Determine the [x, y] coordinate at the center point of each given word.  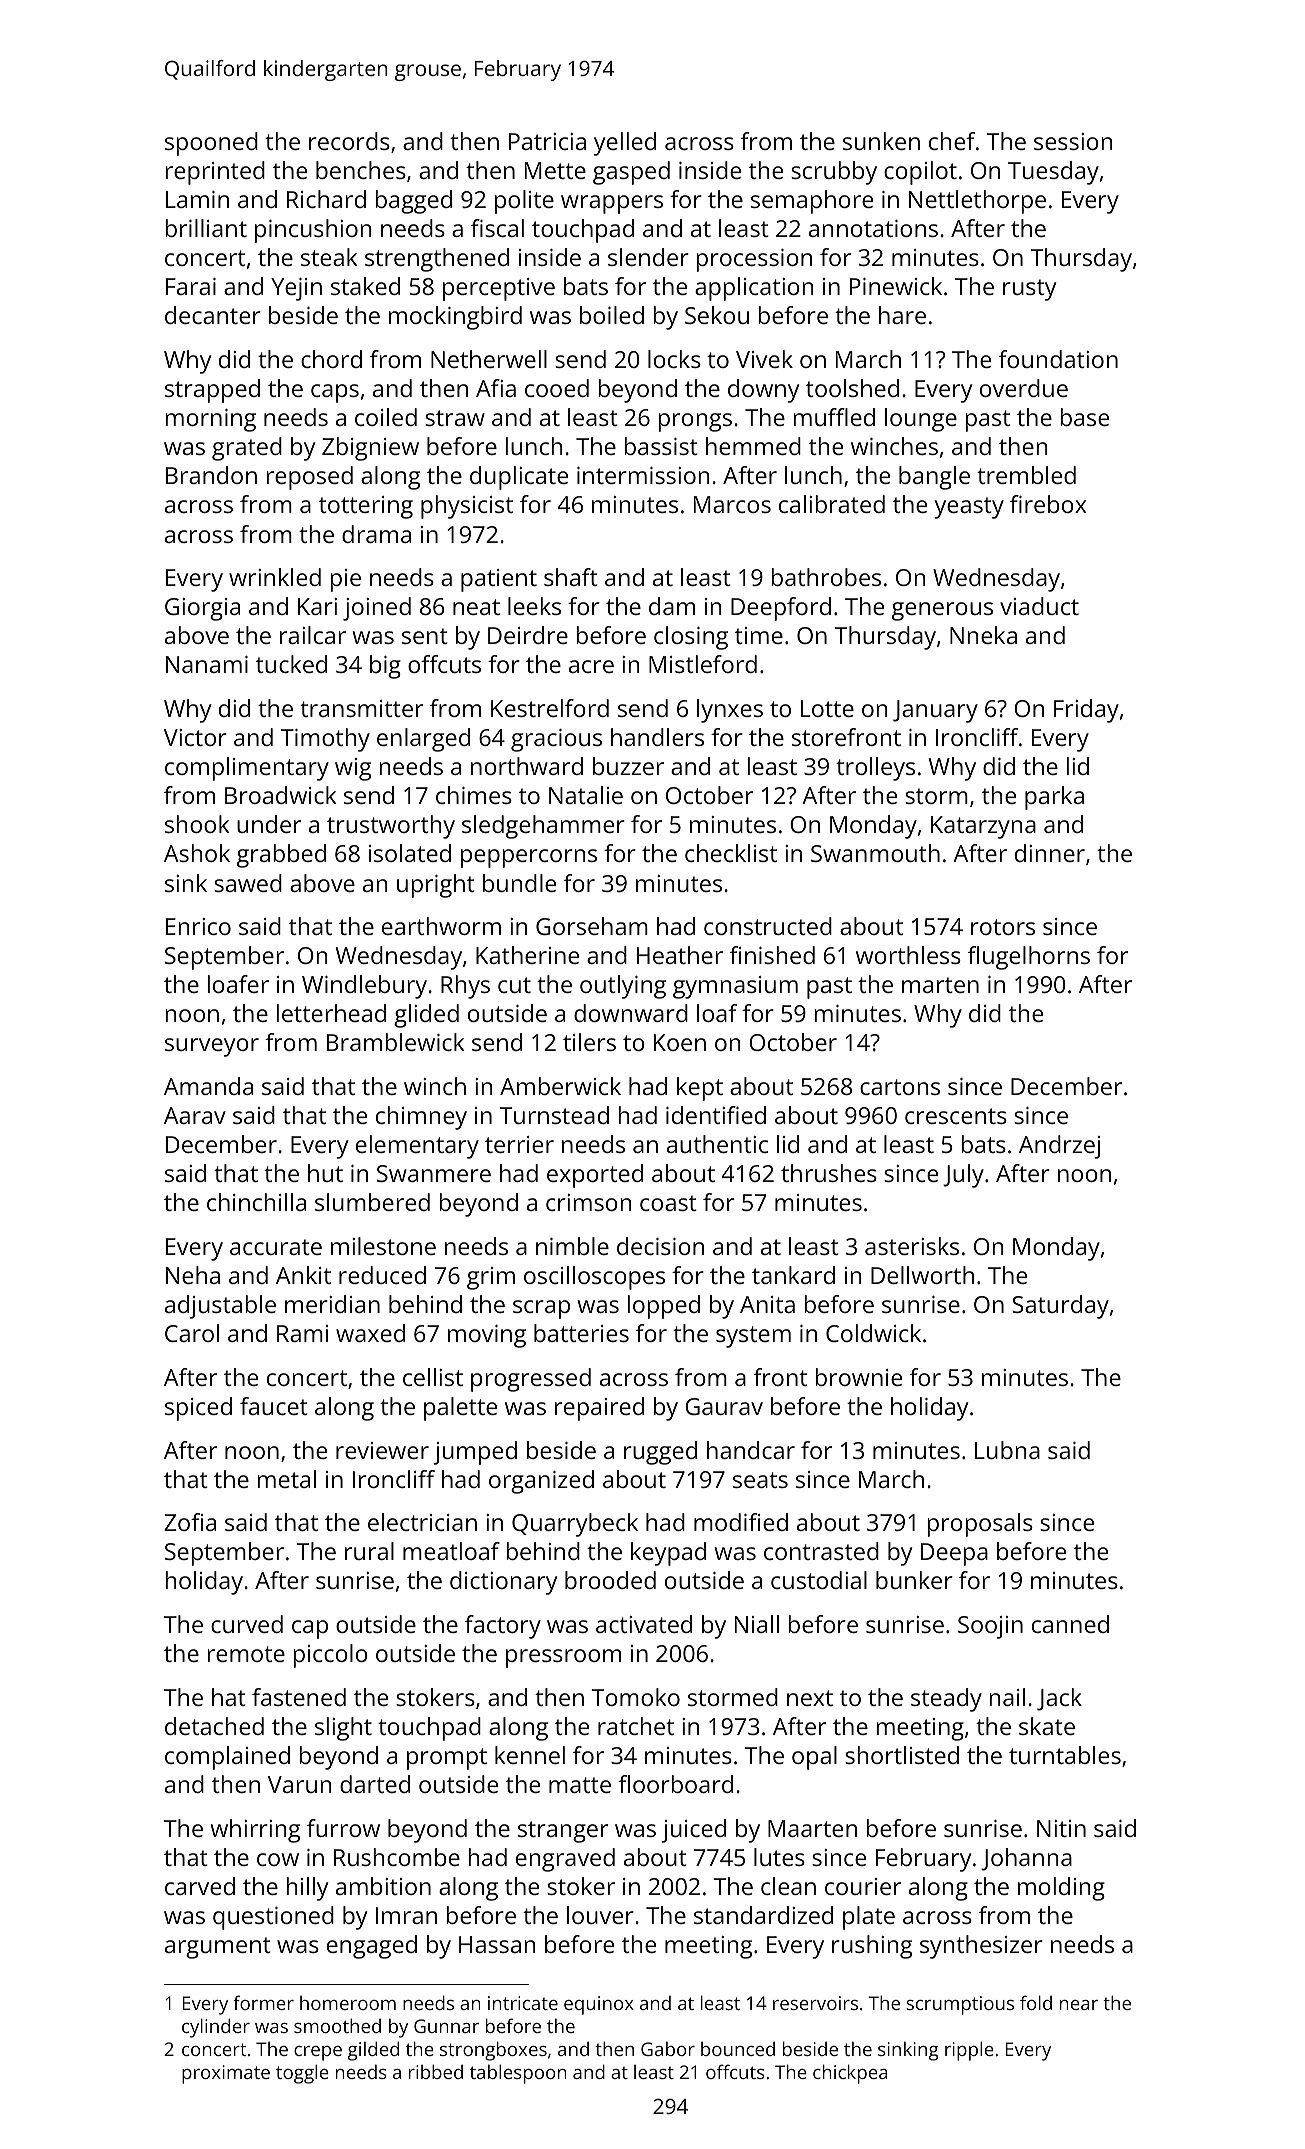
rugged [660, 1453]
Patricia [547, 141]
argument [218, 1948]
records [349, 141]
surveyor [212, 1047]
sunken [881, 141]
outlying [623, 987]
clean [788, 1886]
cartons [900, 1087]
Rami [302, 1333]
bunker [914, 1580]
